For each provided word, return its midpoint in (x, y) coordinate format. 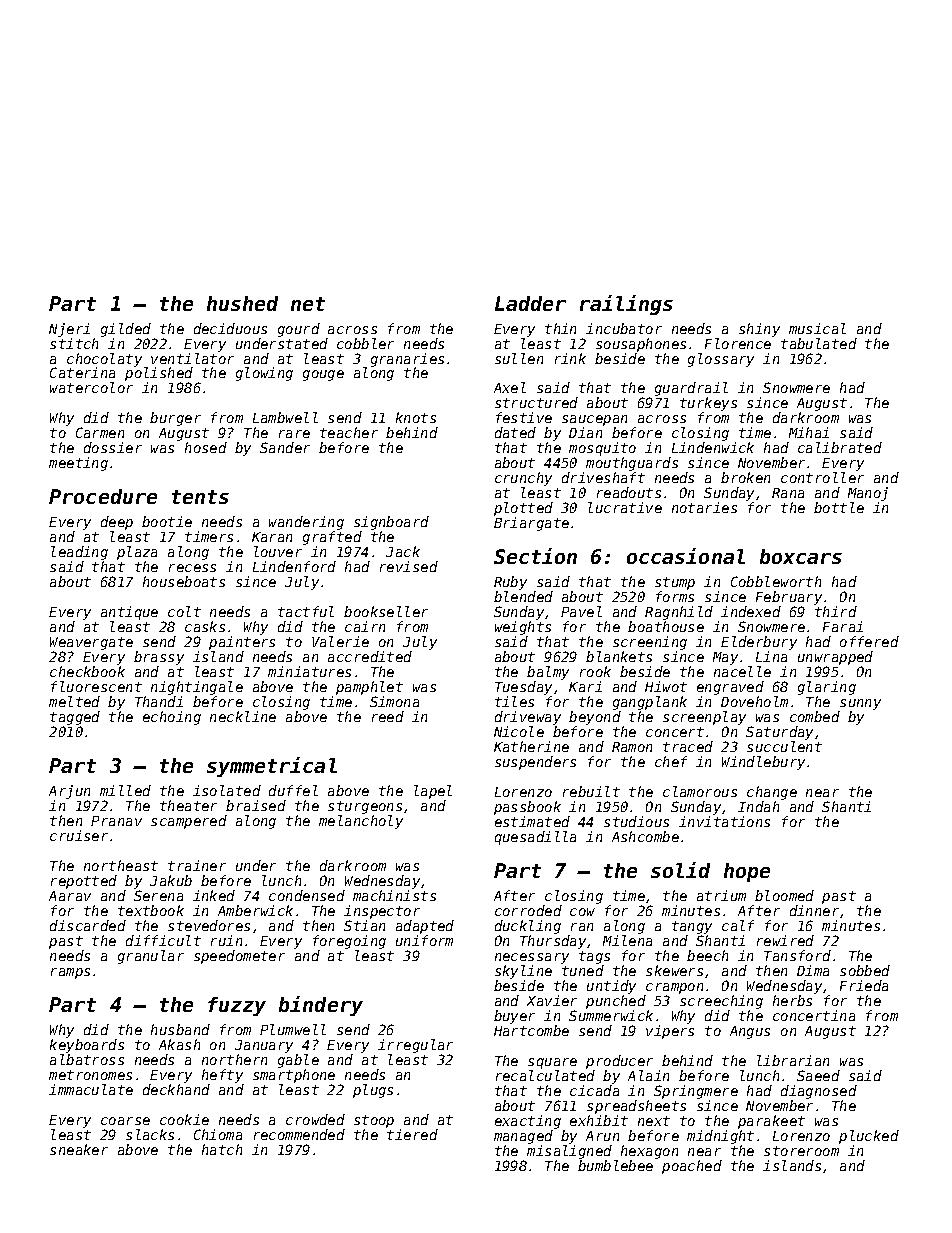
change (772, 793)
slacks (150, 1134)
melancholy (361, 822)
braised (256, 805)
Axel (510, 387)
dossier (113, 447)
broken (745, 477)
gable (298, 1061)
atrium (721, 895)
